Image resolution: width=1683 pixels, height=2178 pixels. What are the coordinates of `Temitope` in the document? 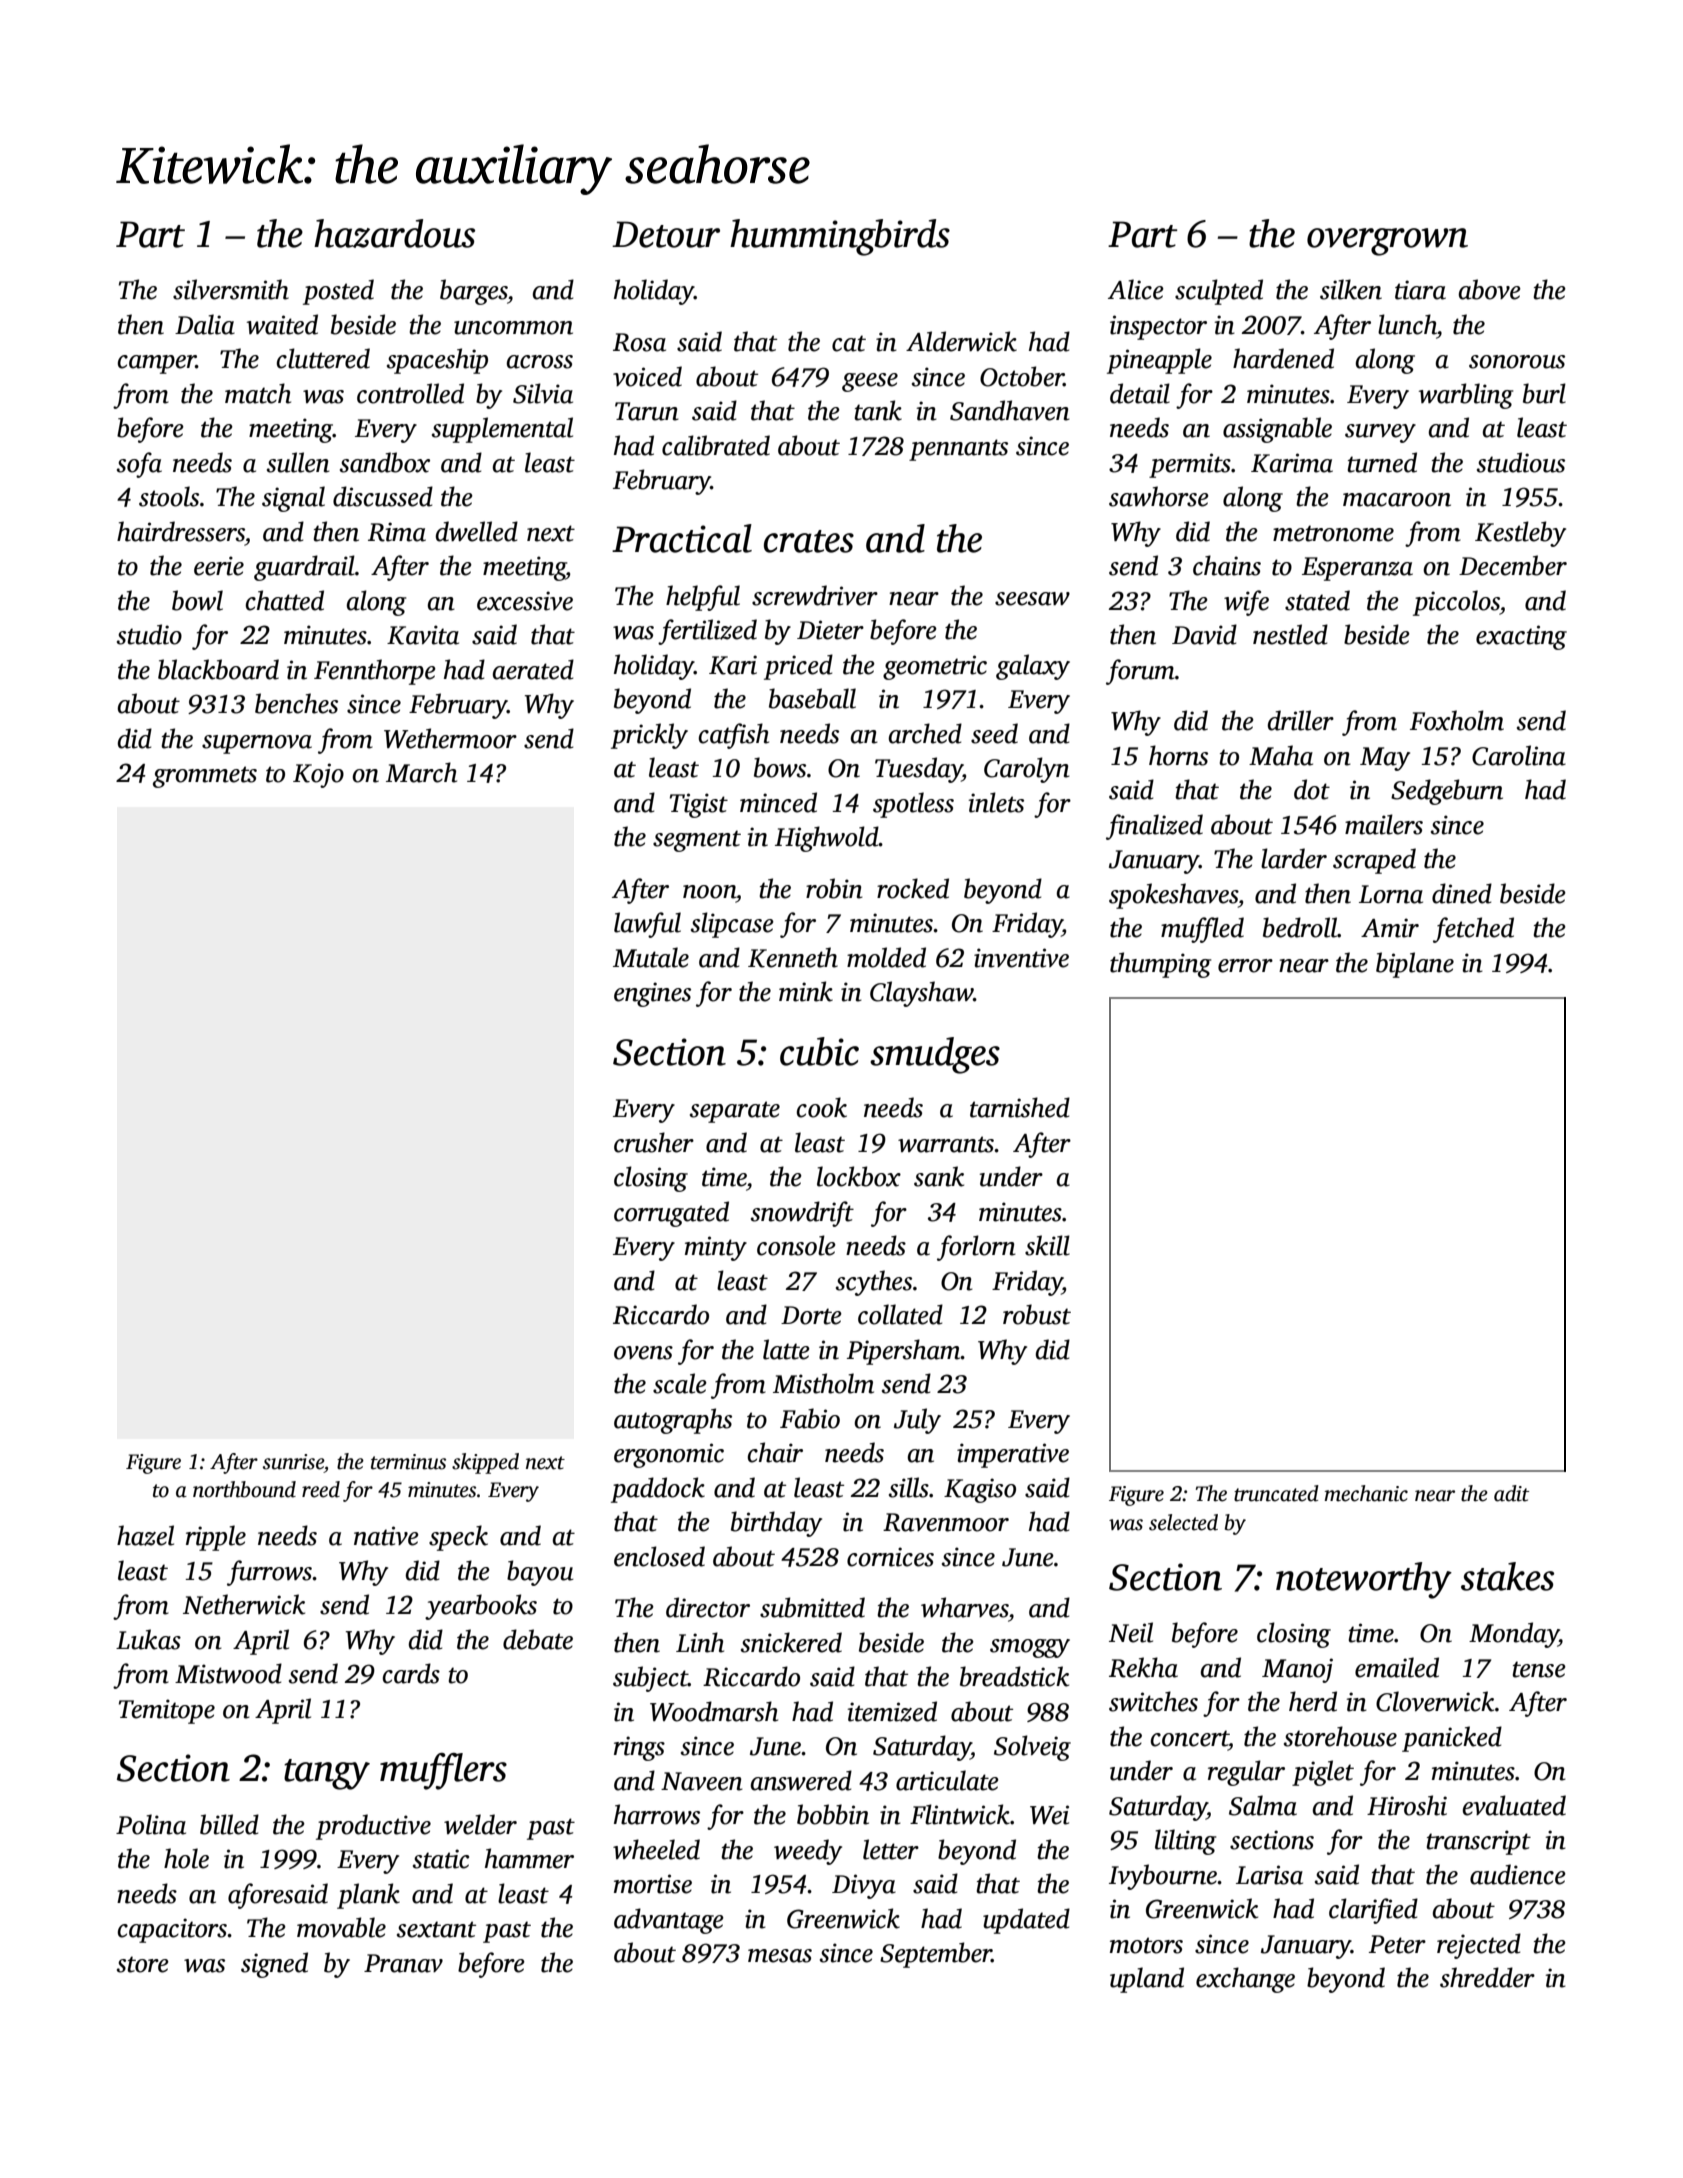 It's located at (167, 1711).
